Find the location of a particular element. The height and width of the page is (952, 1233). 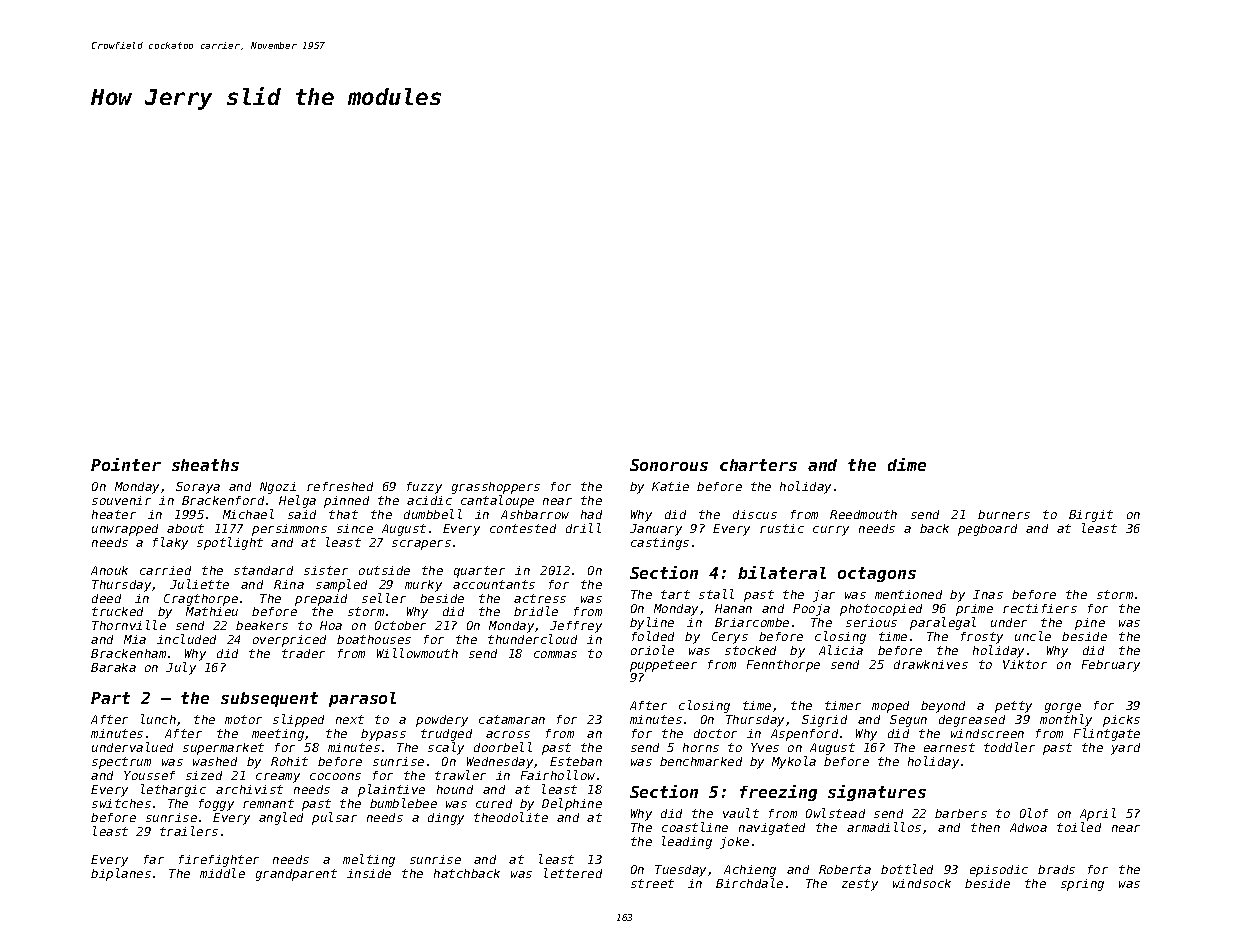

sheaths is located at coordinates (205, 465).
